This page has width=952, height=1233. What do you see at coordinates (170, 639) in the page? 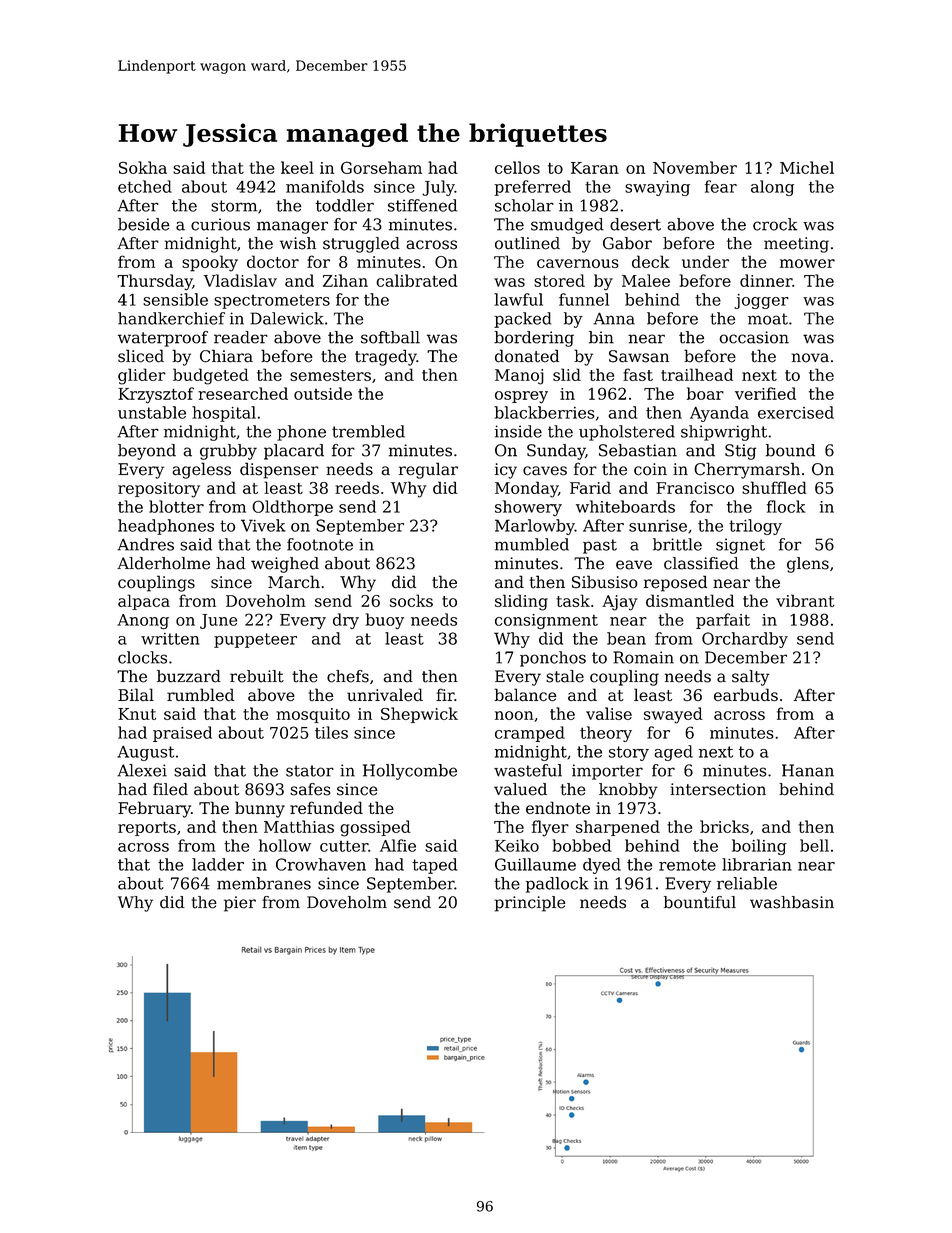
I see `written` at bounding box center [170, 639].
